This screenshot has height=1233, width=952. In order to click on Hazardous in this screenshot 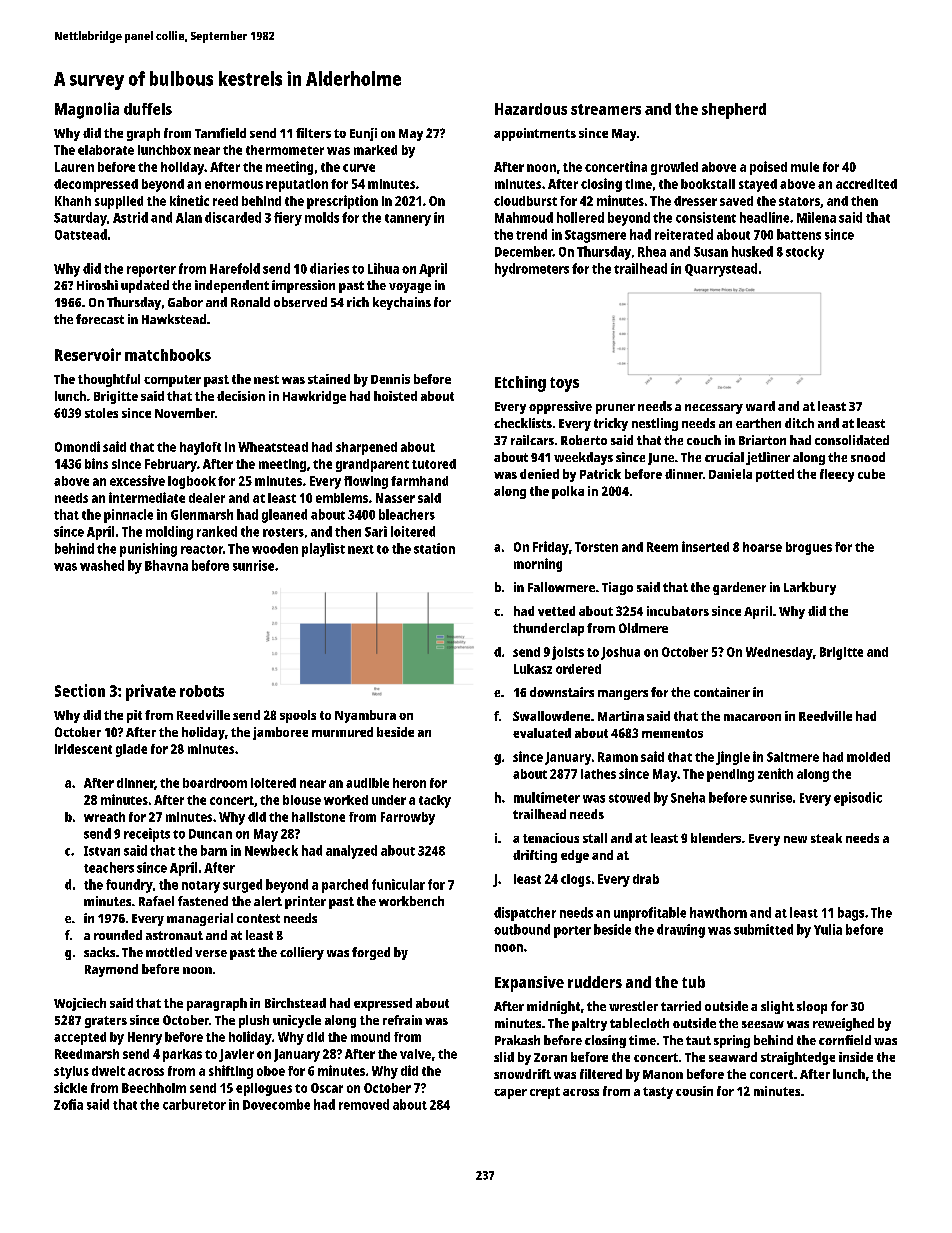, I will do `click(531, 109)`.
